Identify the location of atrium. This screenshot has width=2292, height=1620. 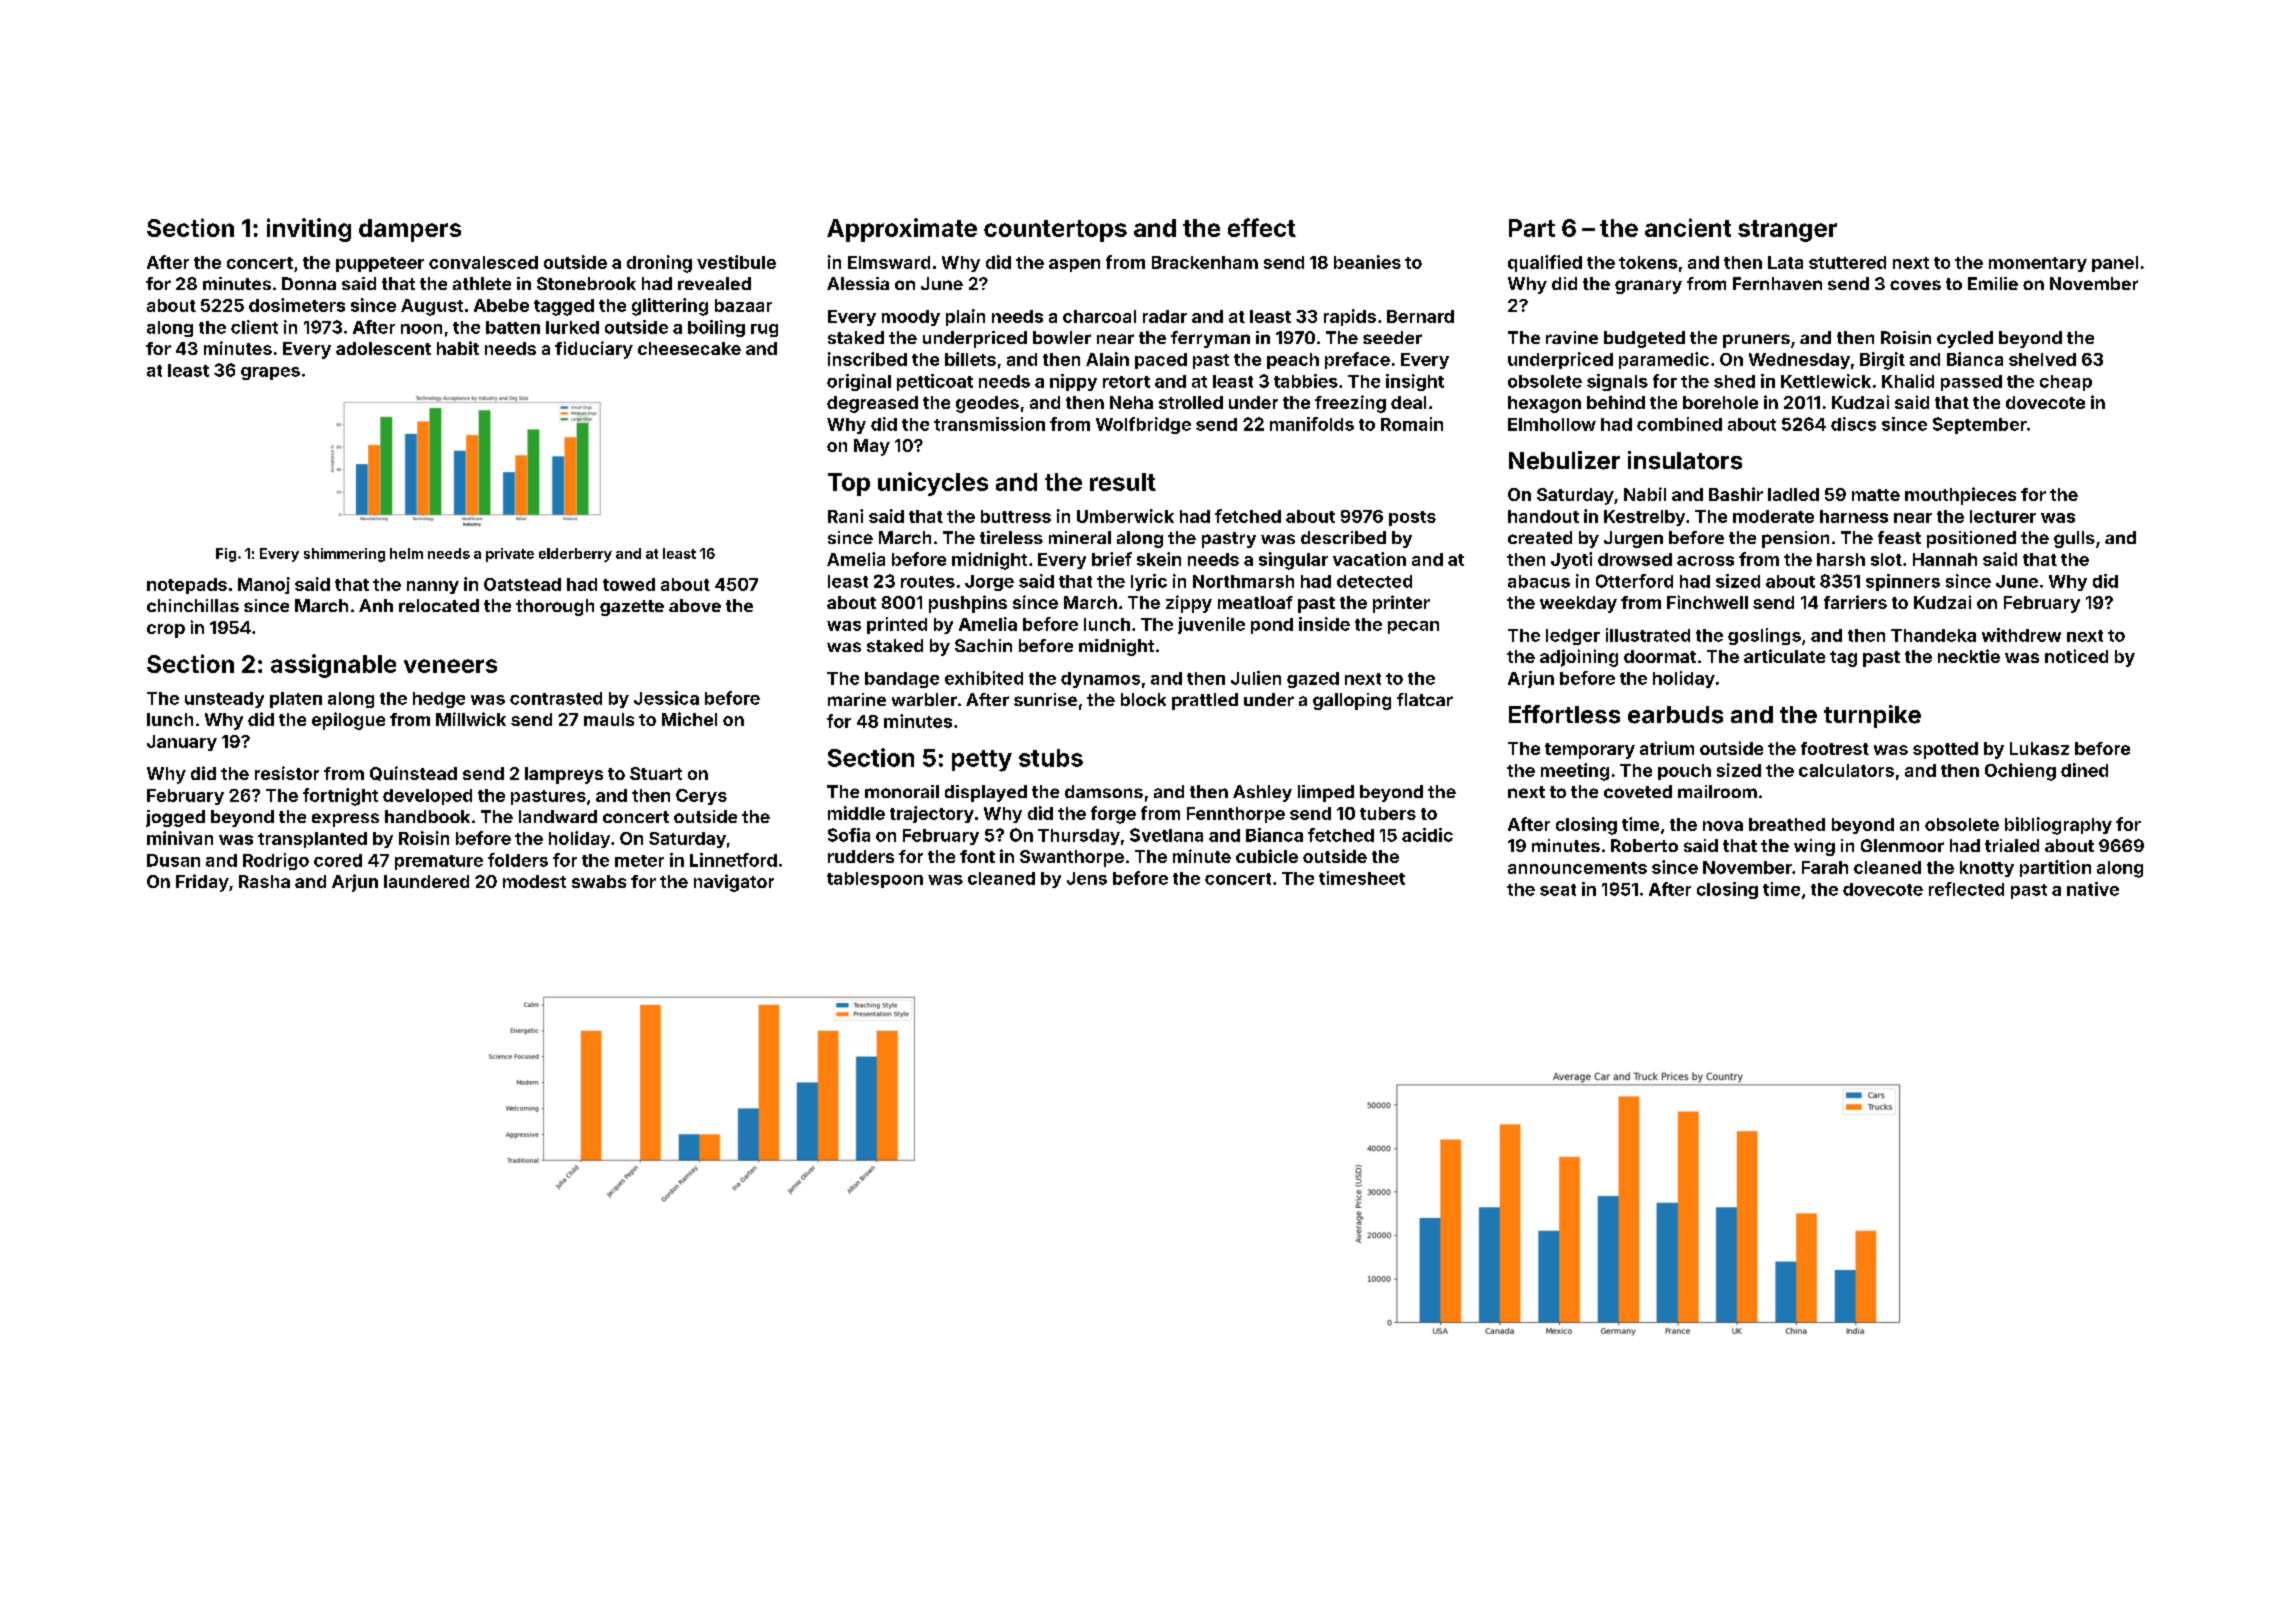
(1667, 748).
